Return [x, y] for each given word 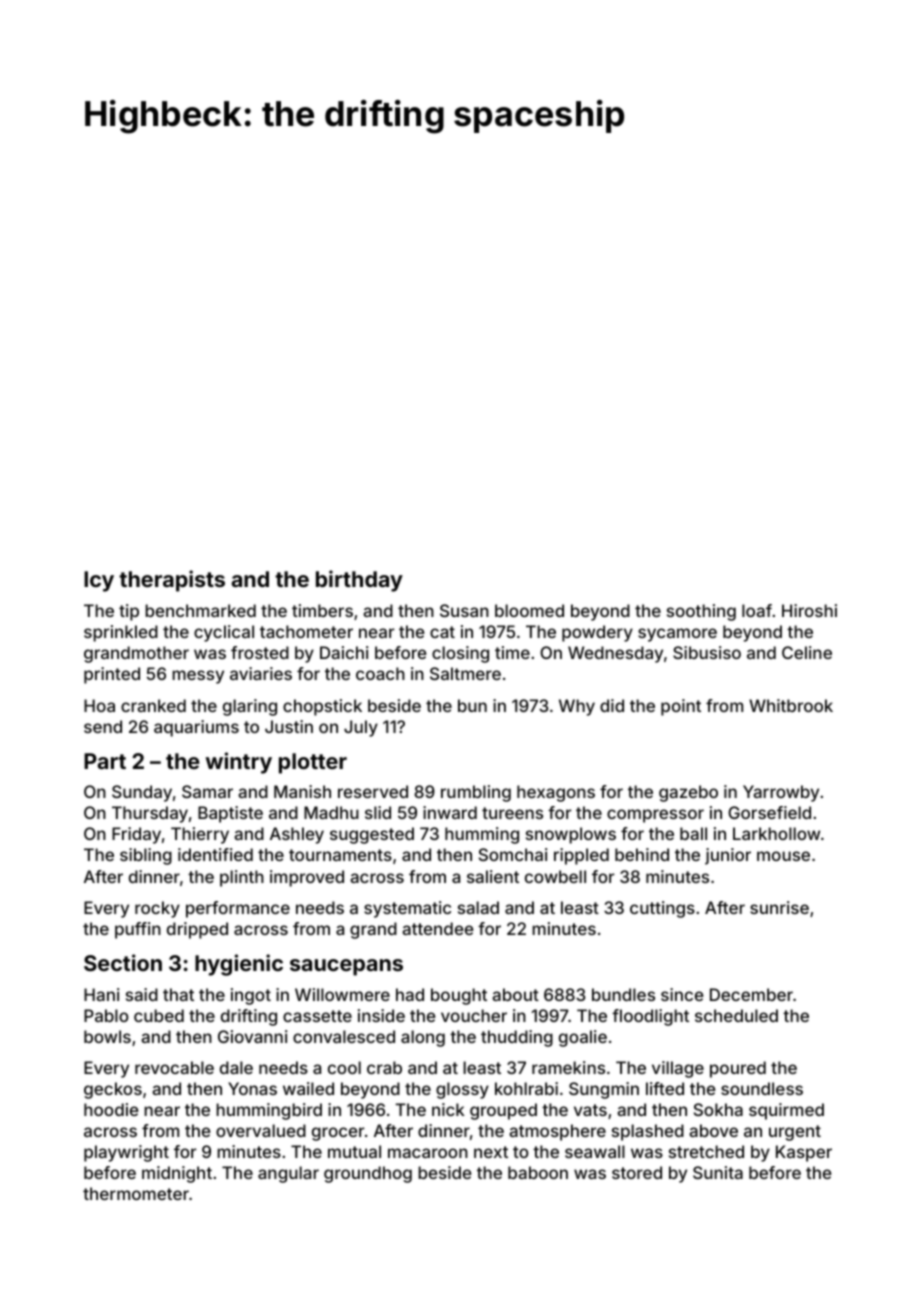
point [681, 707]
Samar [207, 791]
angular [288, 1174]
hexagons [556, 793]
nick [448, 1109]
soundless [762, 1088]
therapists [172, 581]
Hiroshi [809, 610]
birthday [359, 581]
